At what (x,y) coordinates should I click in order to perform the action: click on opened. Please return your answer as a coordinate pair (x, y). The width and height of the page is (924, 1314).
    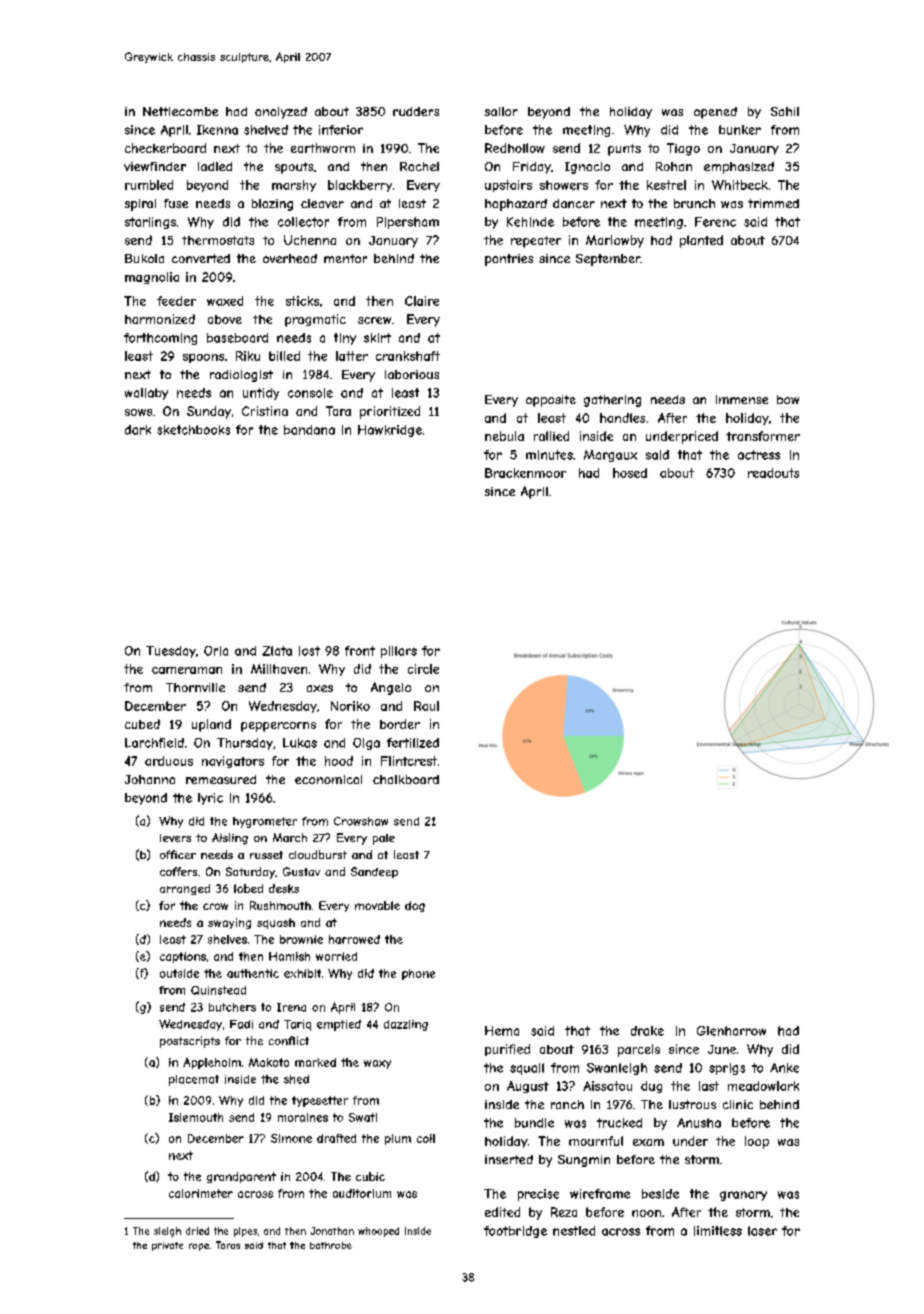
    Looking at the image, I should click on (715, 113).
